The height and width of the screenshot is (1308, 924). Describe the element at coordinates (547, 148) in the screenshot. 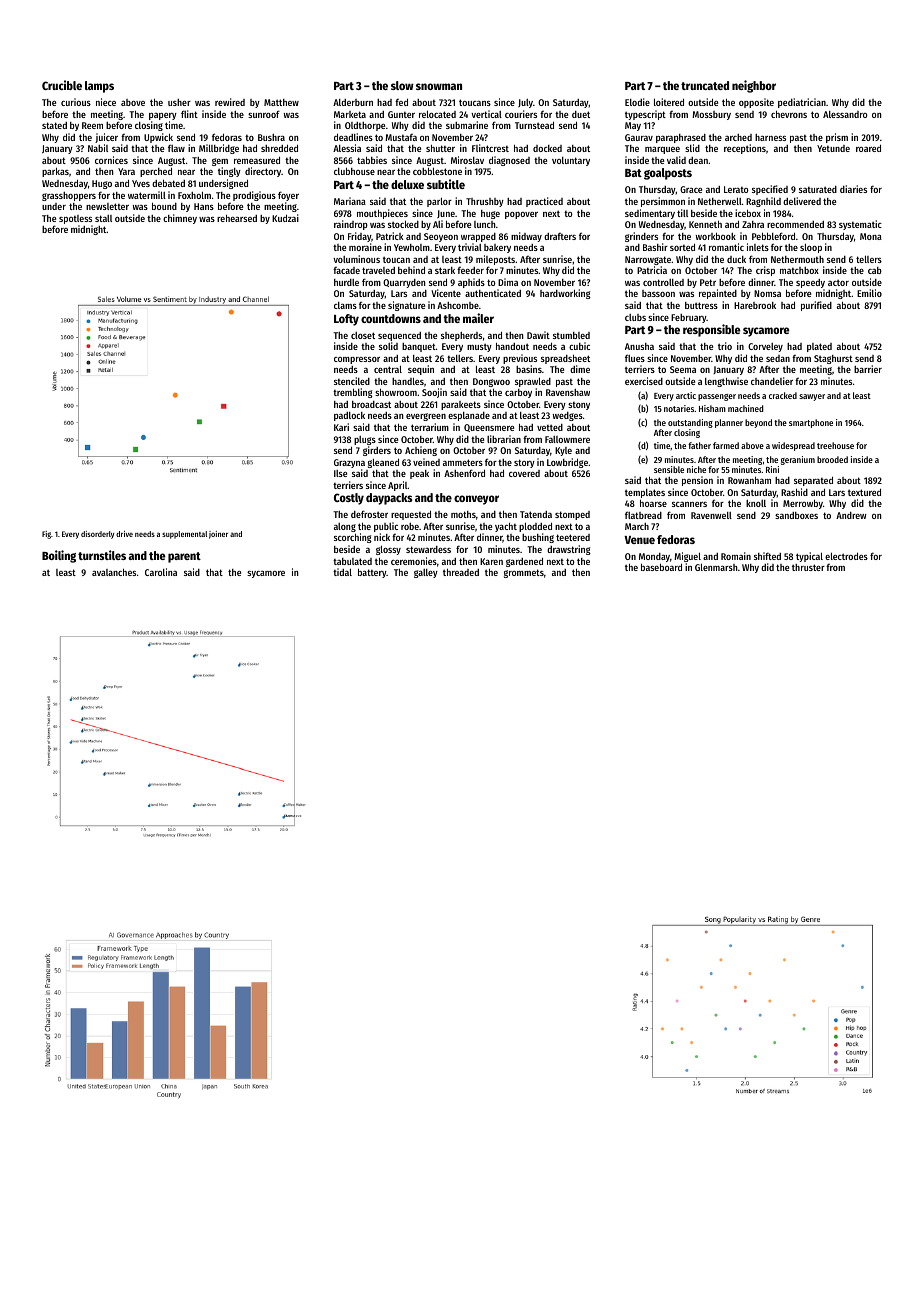

I see `docked` at that location.
